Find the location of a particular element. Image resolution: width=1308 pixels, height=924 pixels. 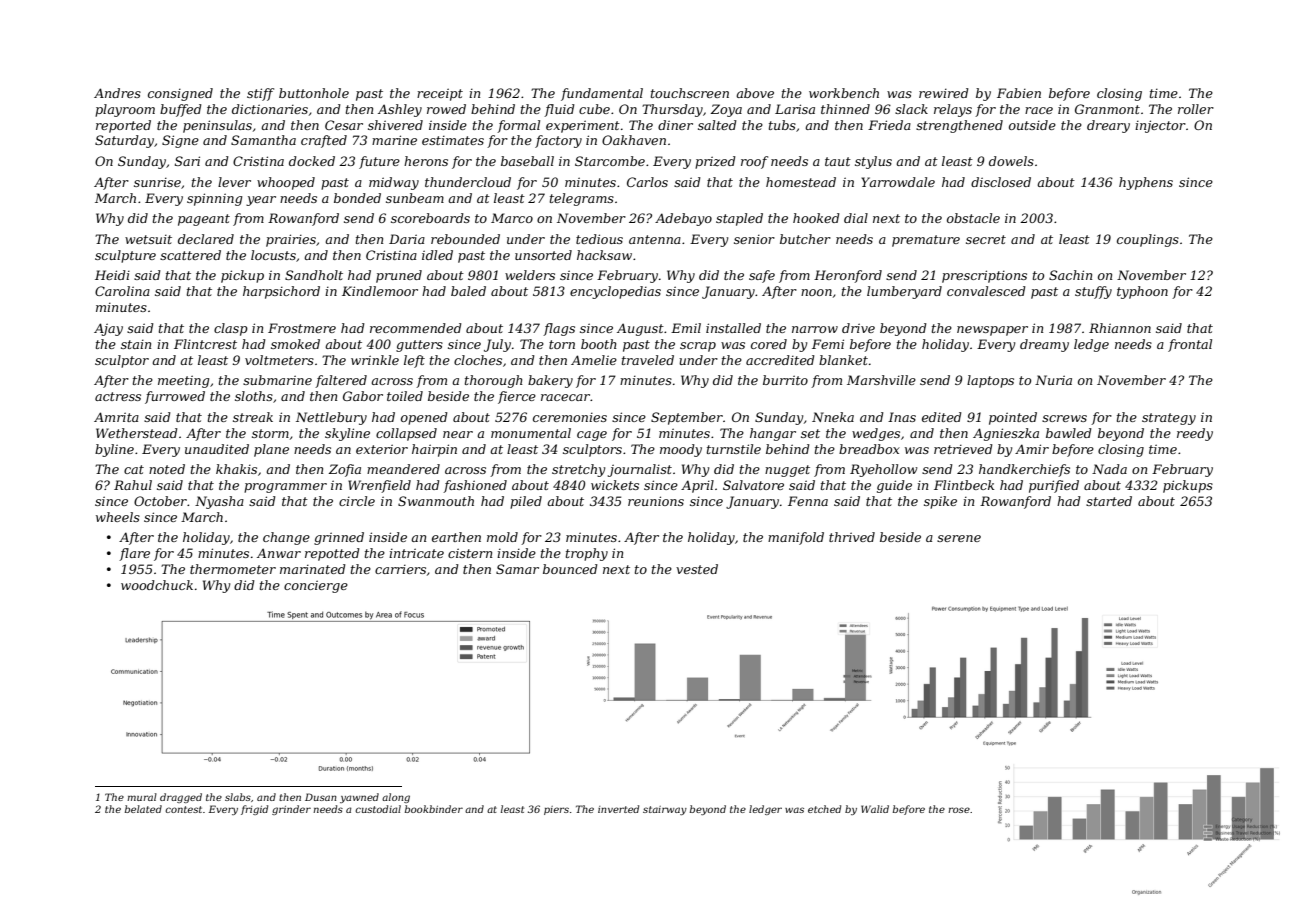

bounced is located at coordinates (570, 569).
